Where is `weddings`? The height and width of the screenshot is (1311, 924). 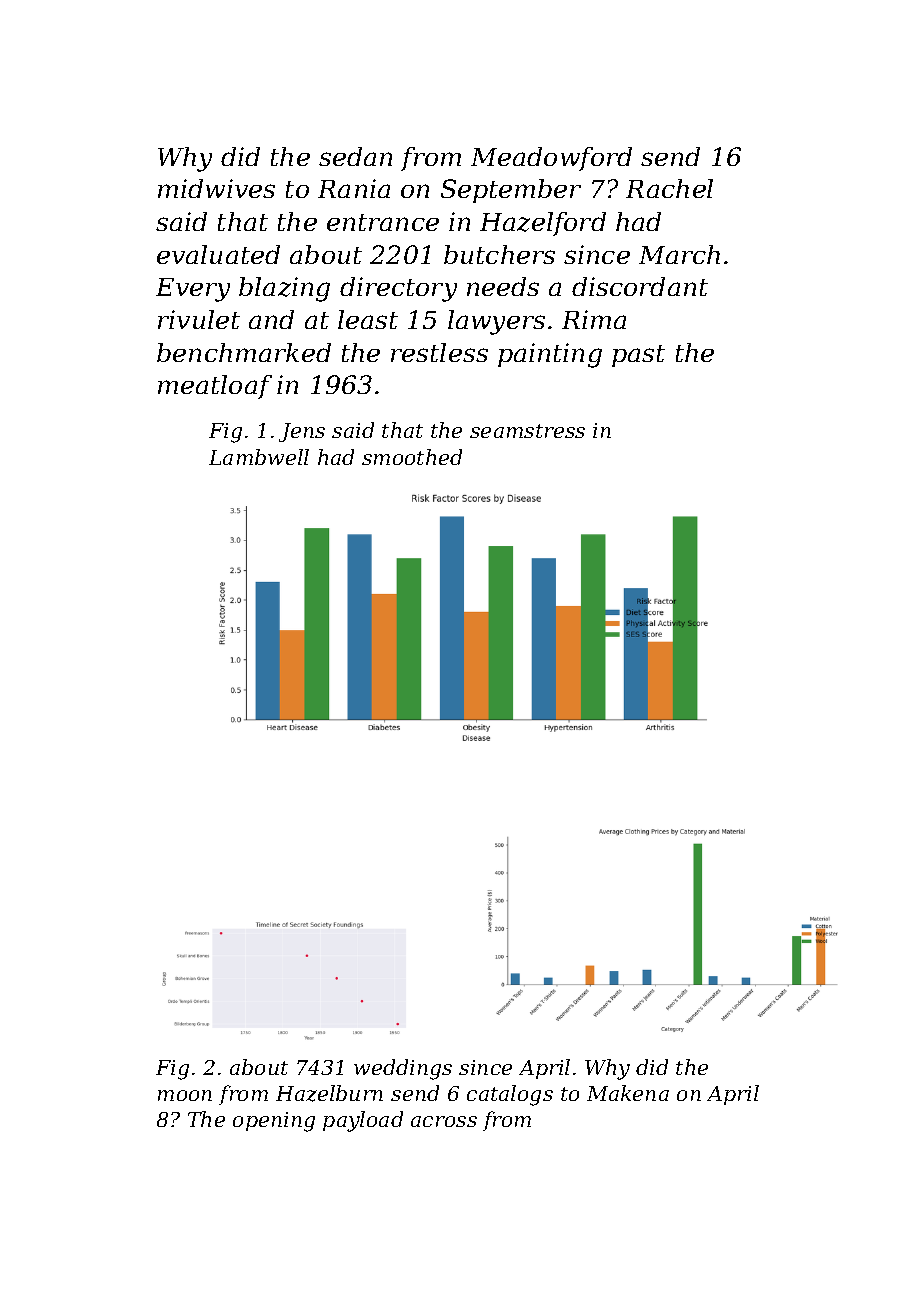
weddings is located at coordinates (403, 1069).
